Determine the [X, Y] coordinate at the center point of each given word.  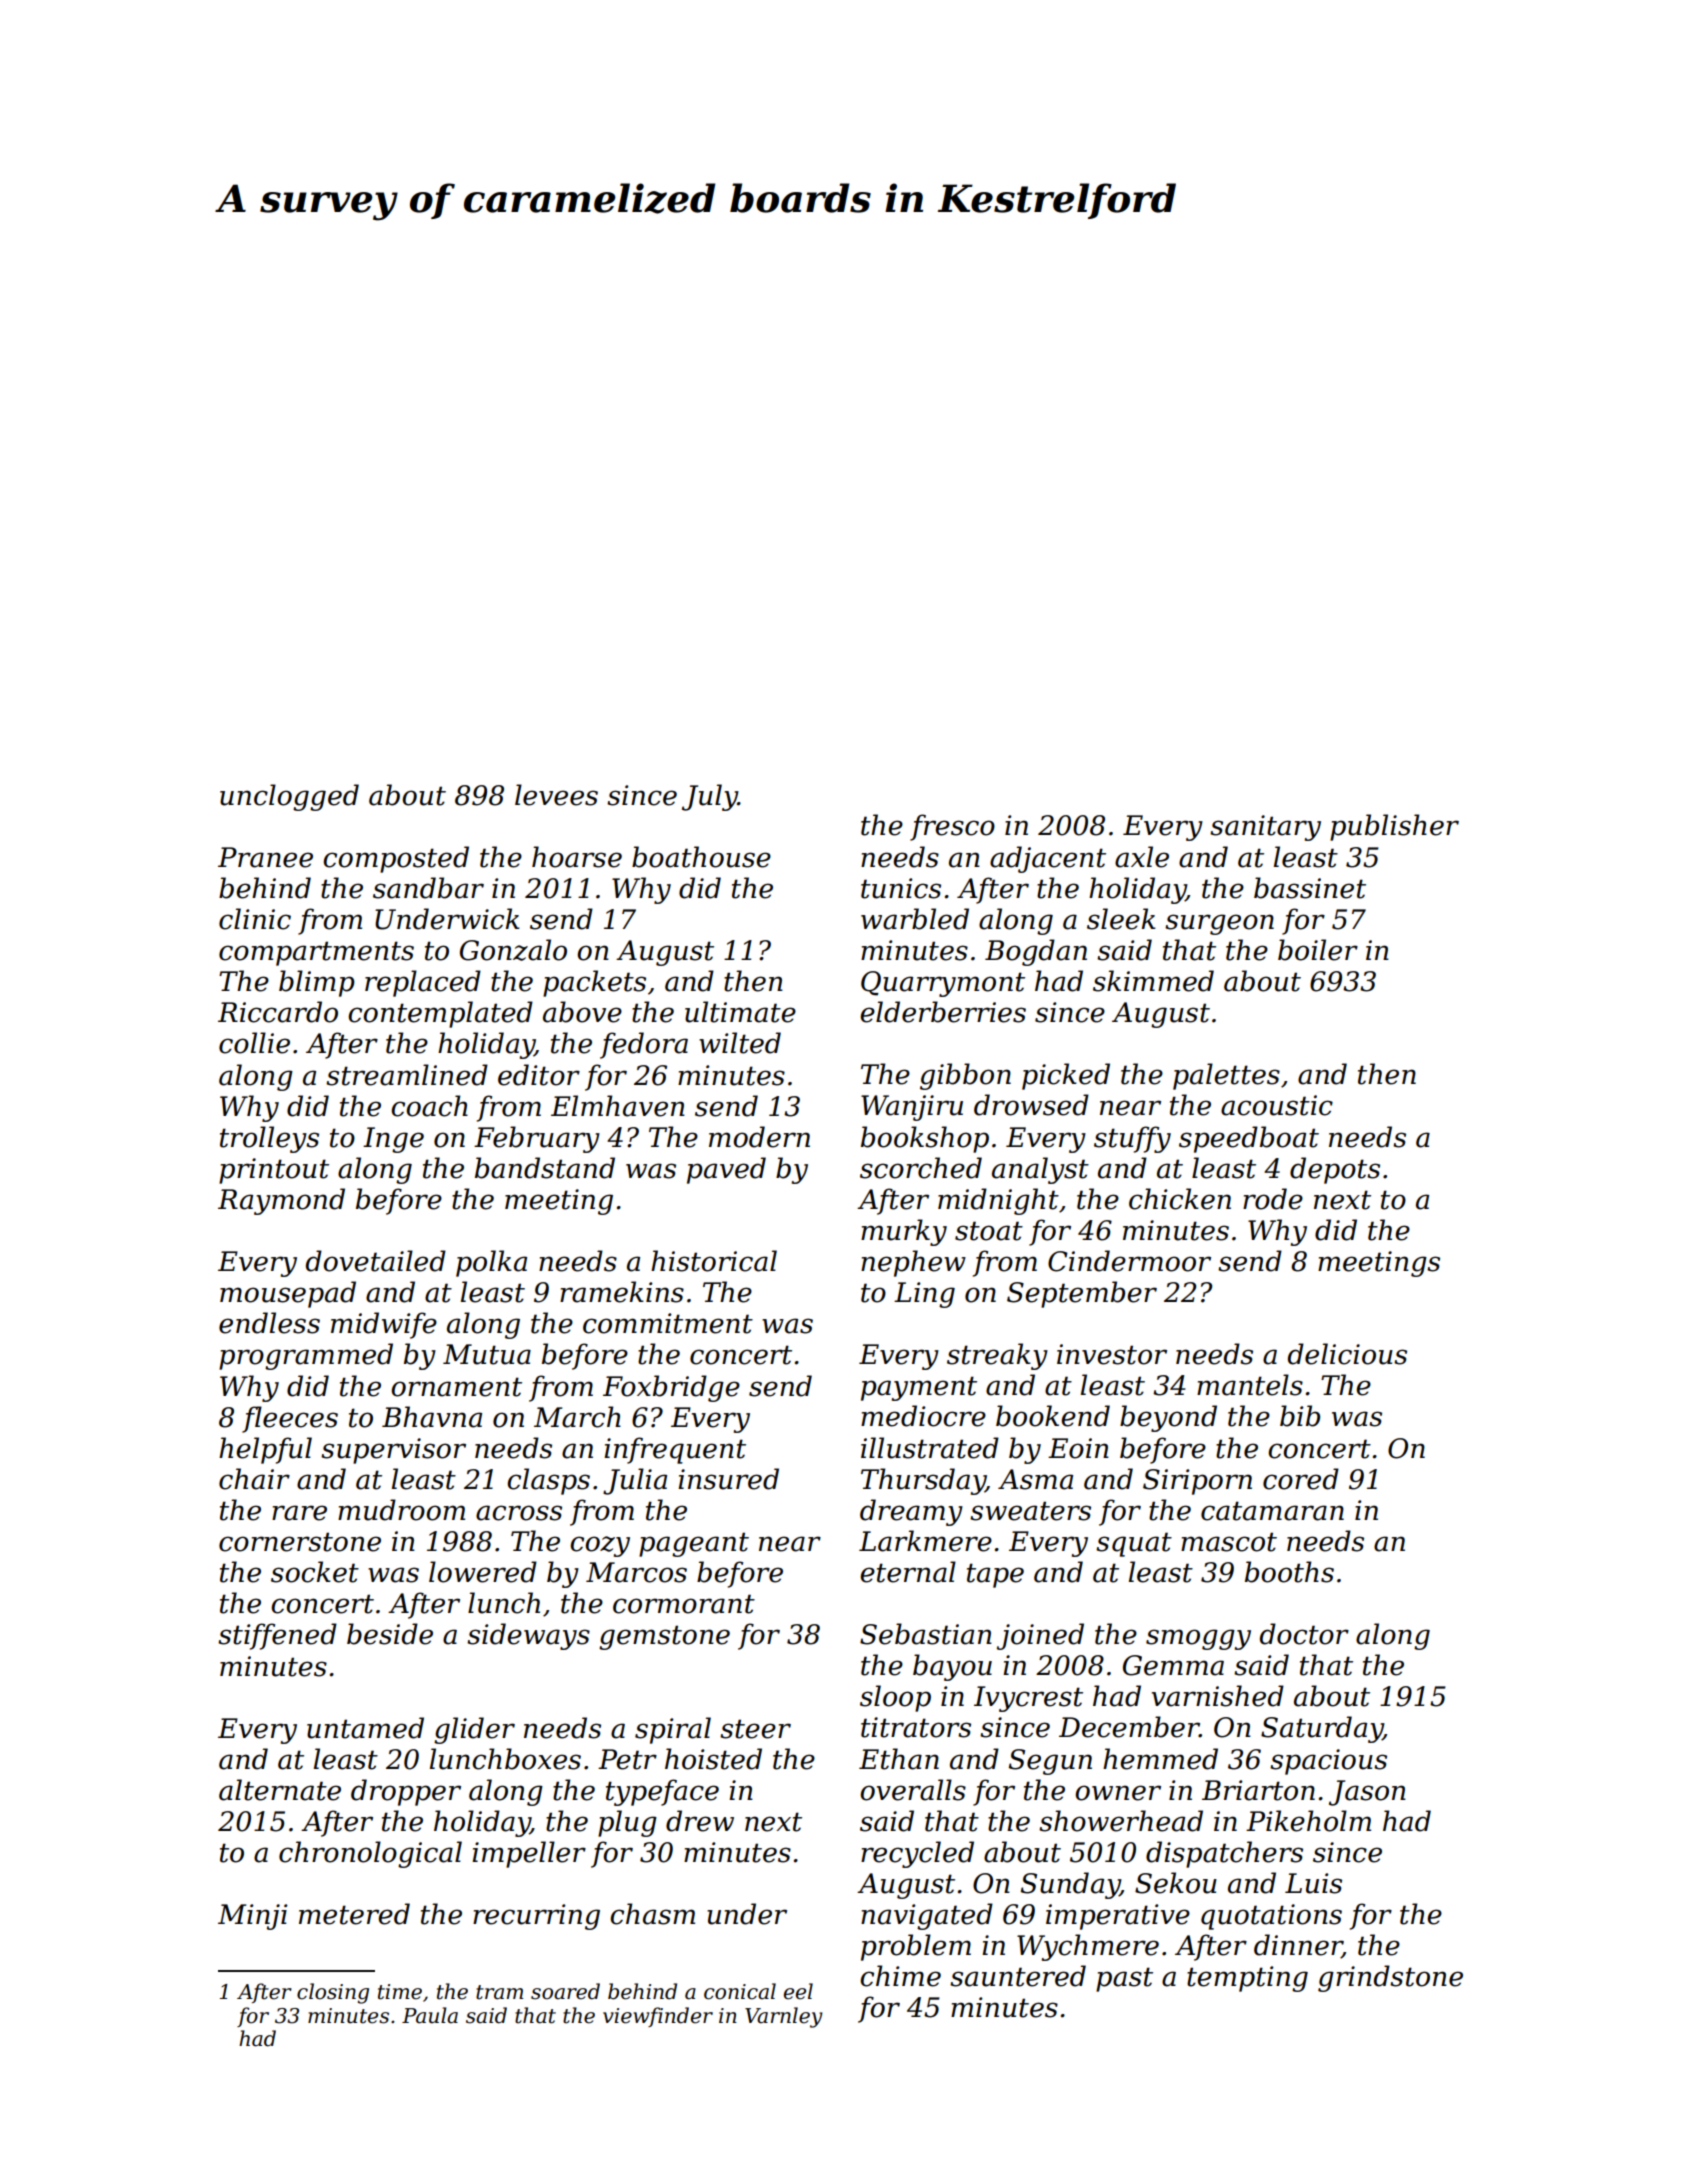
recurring [536, 1917]
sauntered [1018, 1976]
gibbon [965, 1076]
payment [919, 1388]
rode [1273, 1199]
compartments [316, 953]
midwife [384, 1325]
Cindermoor [1129, 1261]
